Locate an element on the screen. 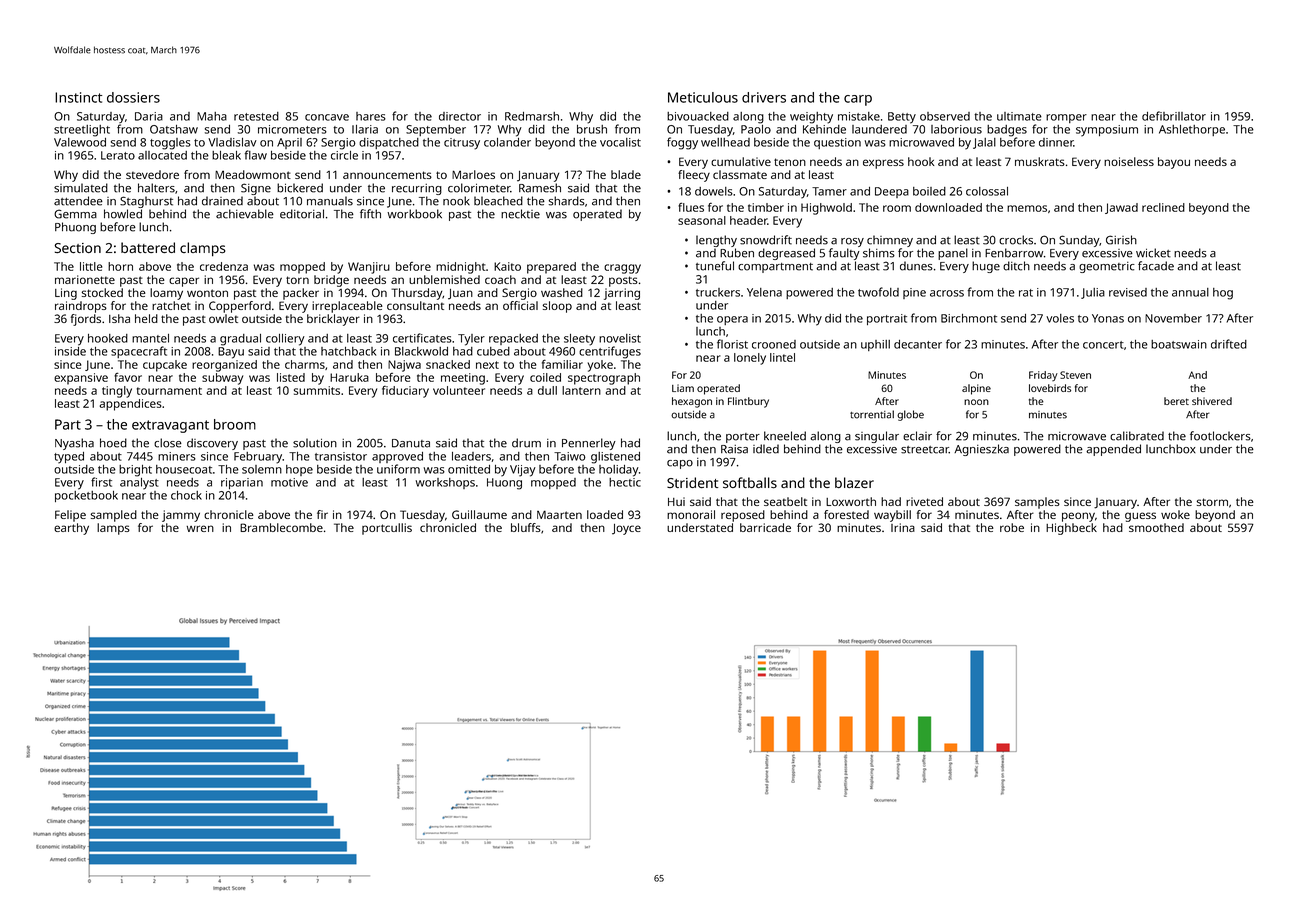  blade is located at coordinates (626, 174).
